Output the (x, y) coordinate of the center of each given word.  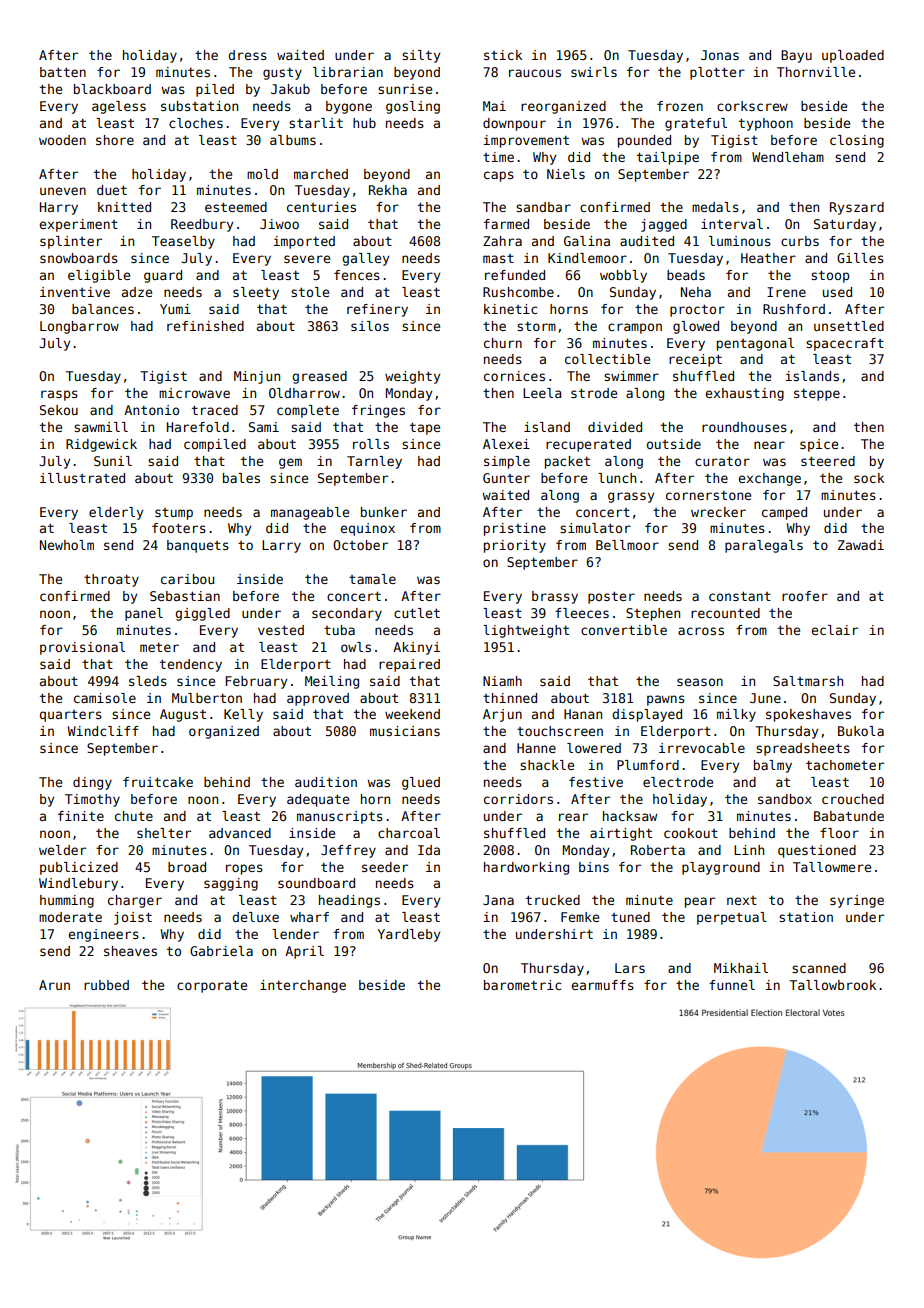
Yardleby (409, 935)
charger (135, 901)
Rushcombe (518, 292)
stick (503, 55)
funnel (732, 985)
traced (215, 410)
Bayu (796, 56)
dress (247, 55)
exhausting (744, 394)
